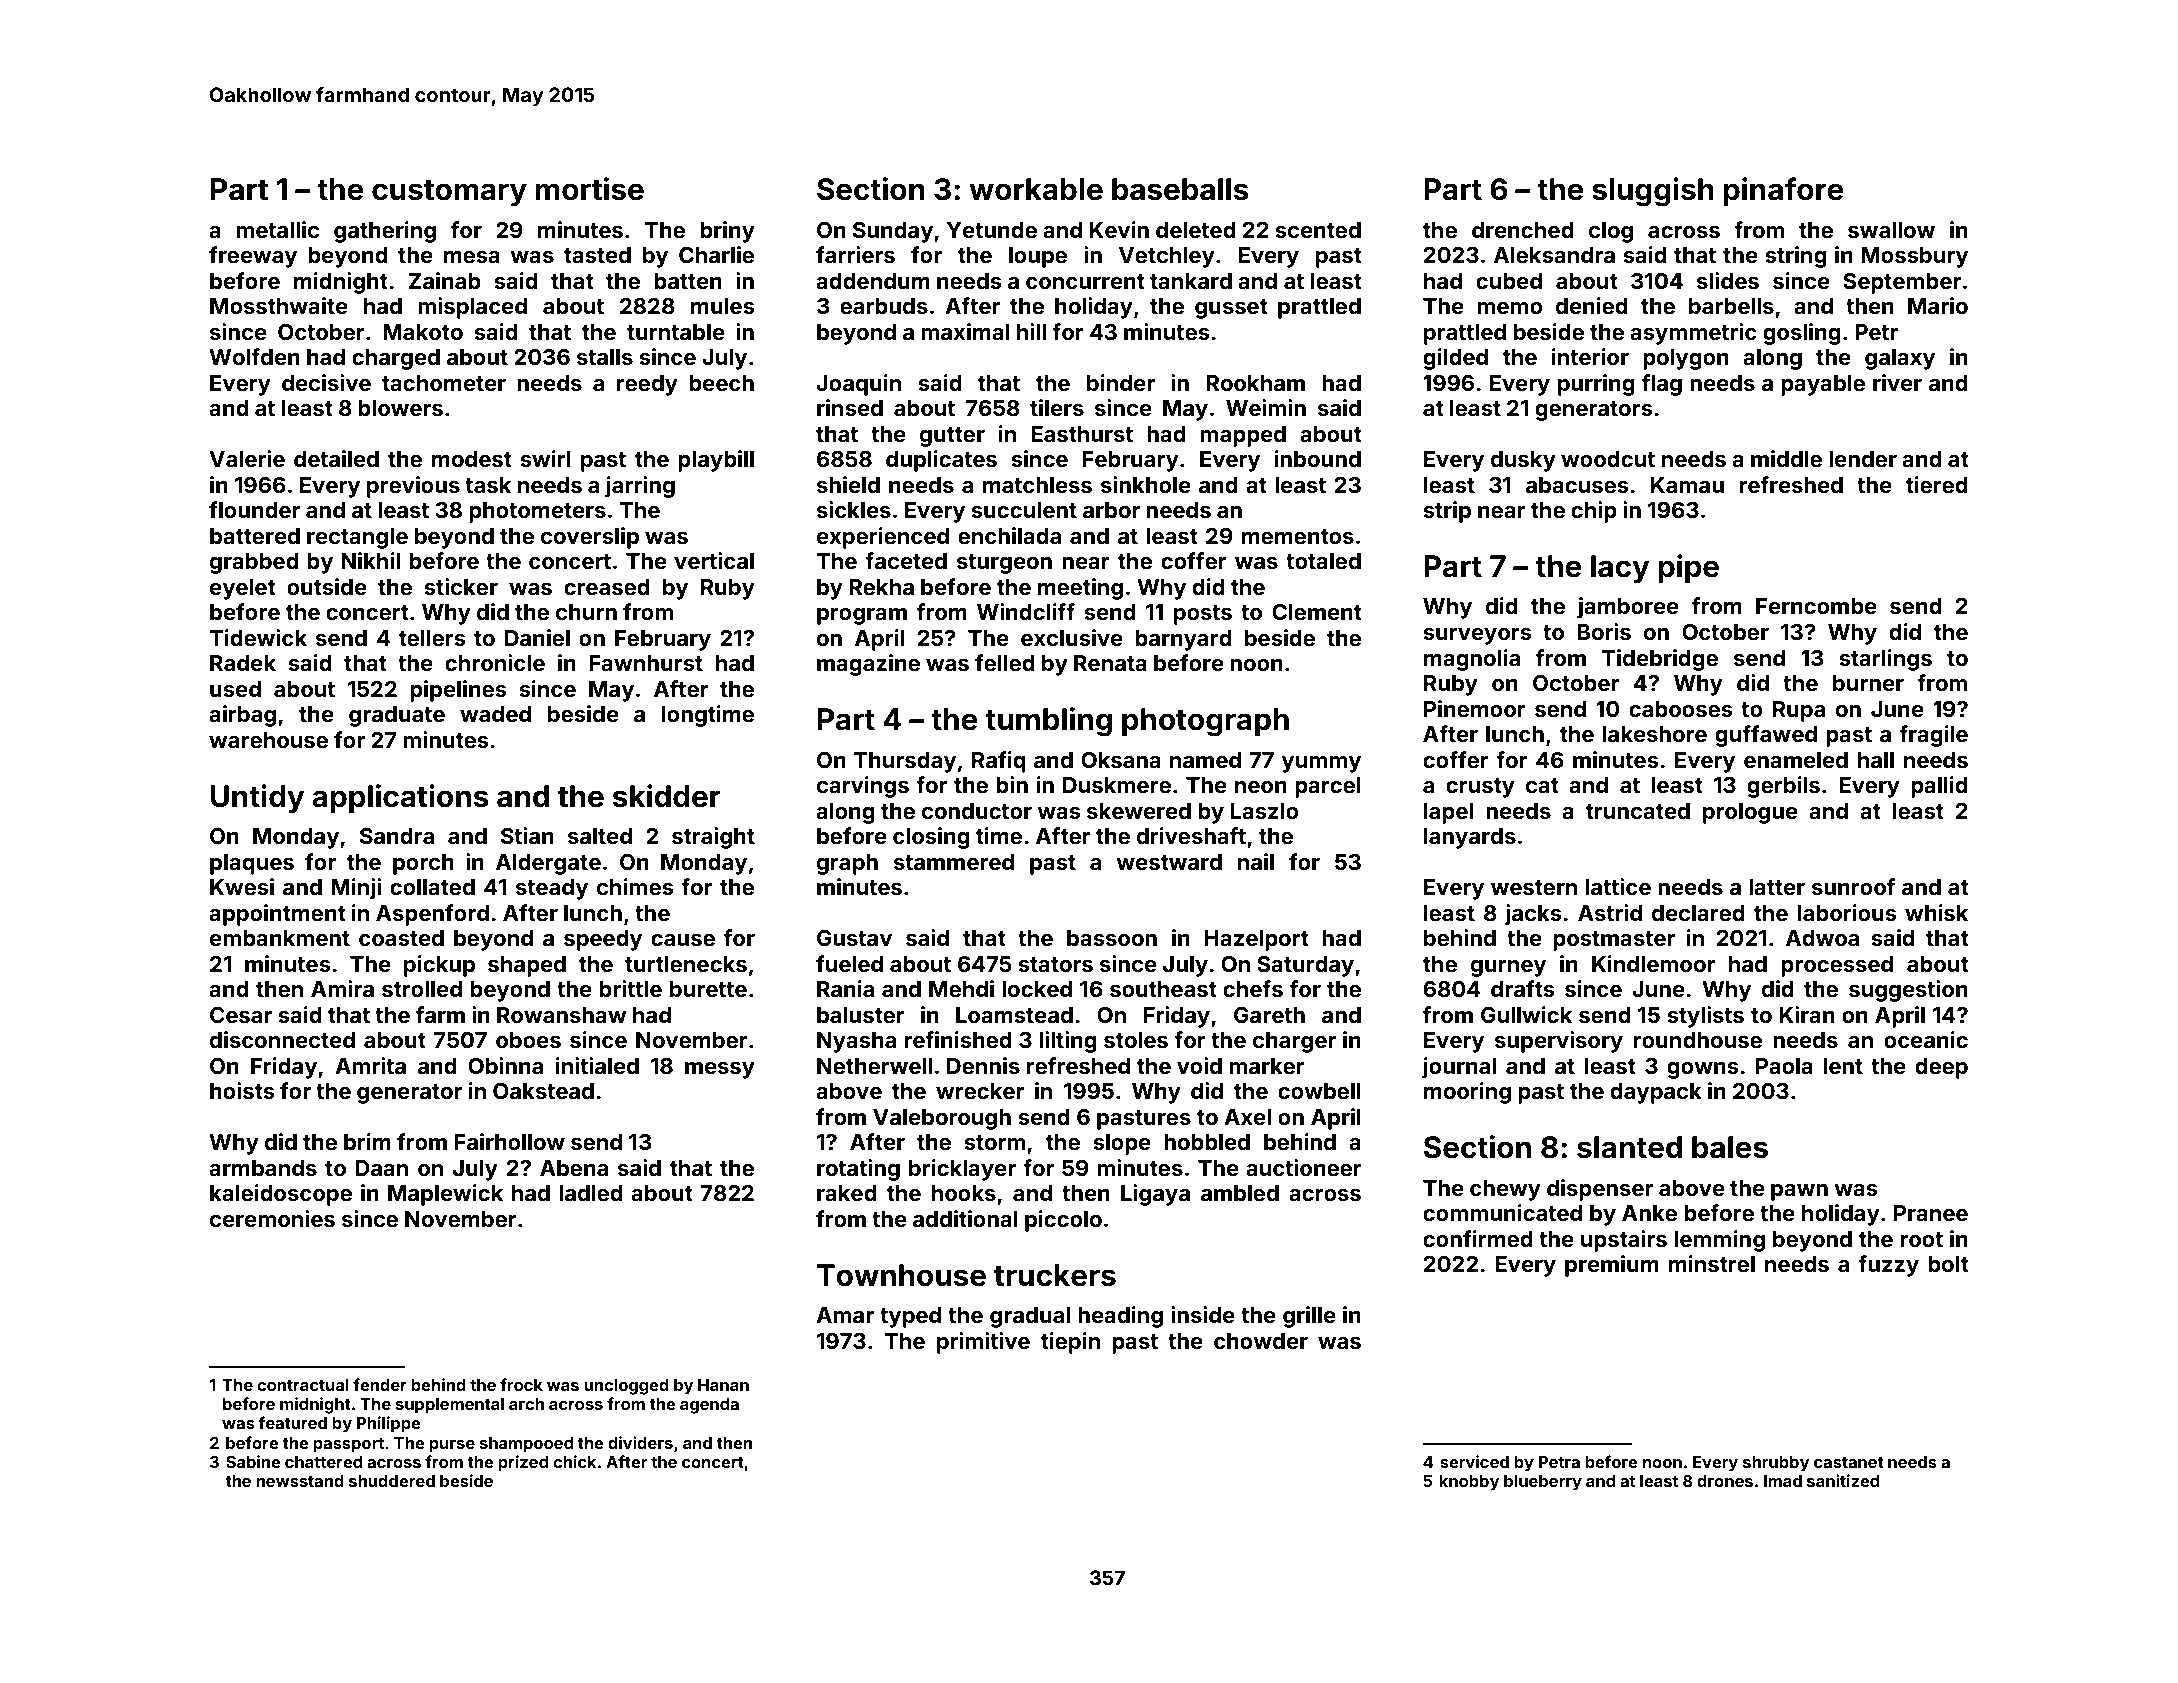 The width and height of the page is (2178, 1683). I want to click on fragile, so click(1933, 736).
